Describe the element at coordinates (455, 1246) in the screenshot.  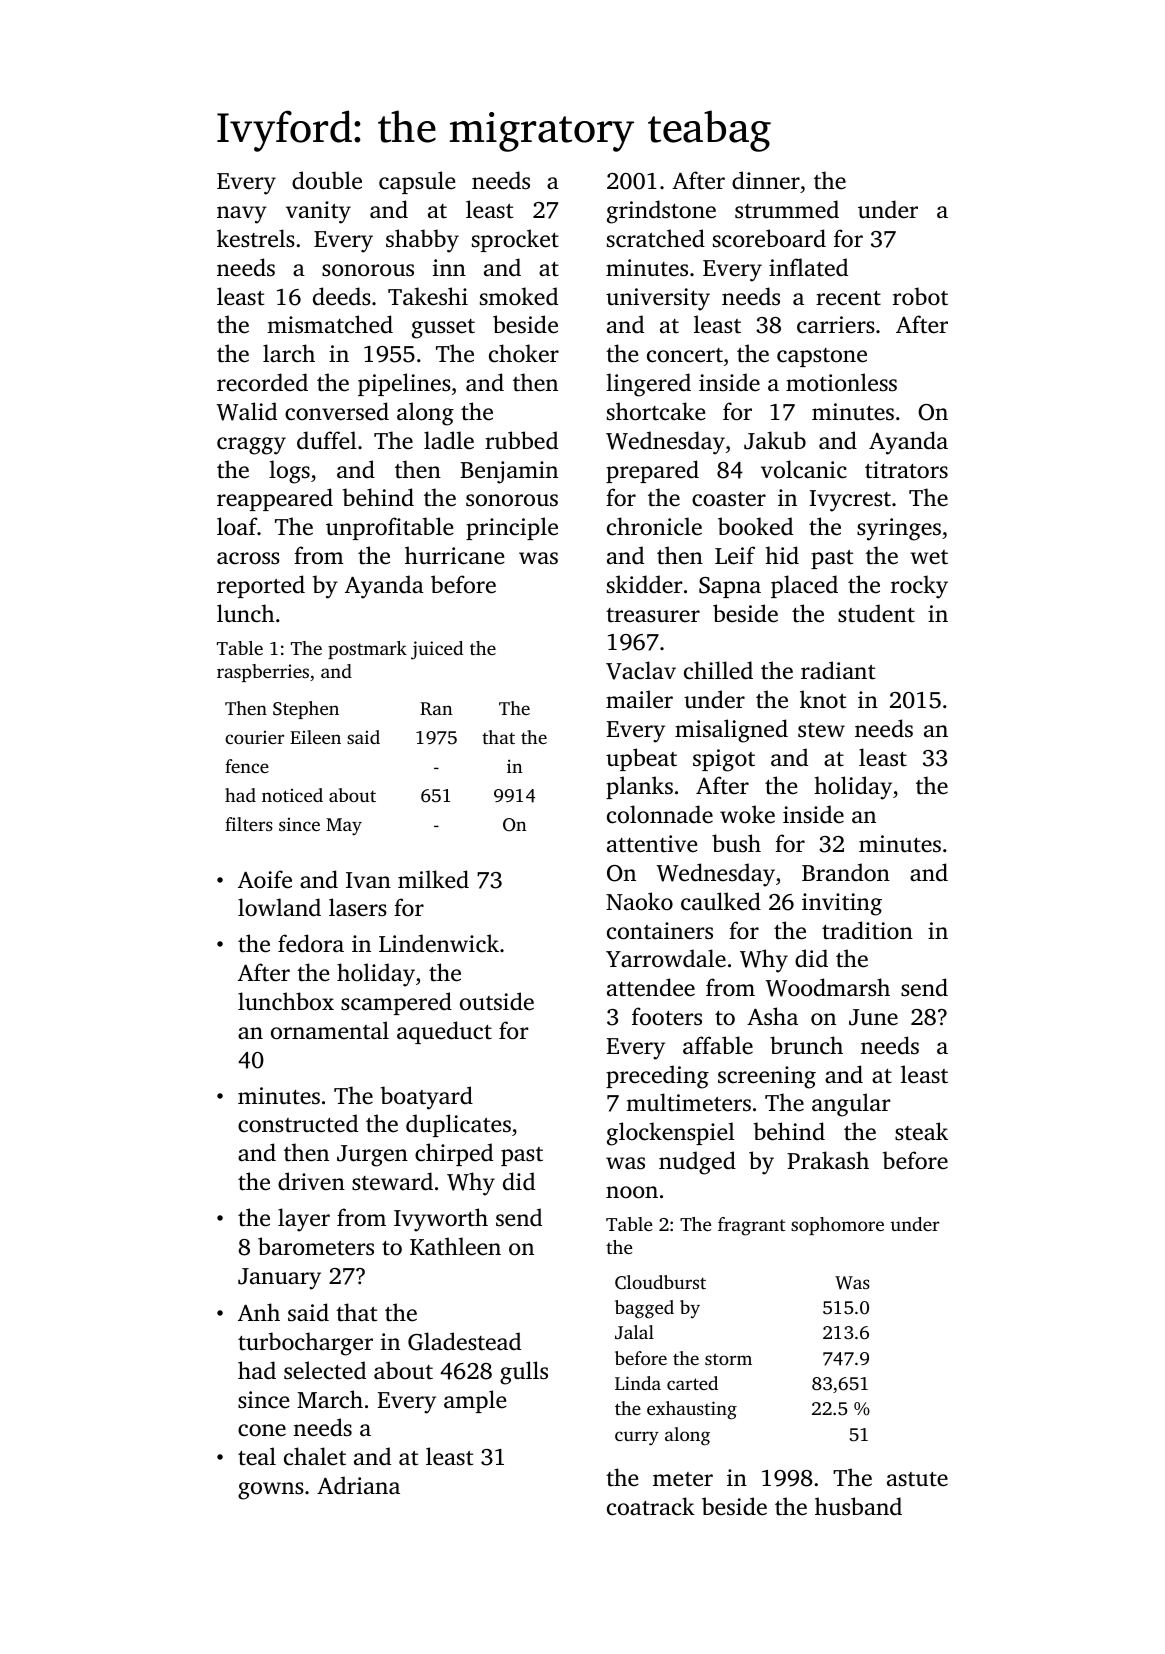
I see `Kathleen` at that location.
